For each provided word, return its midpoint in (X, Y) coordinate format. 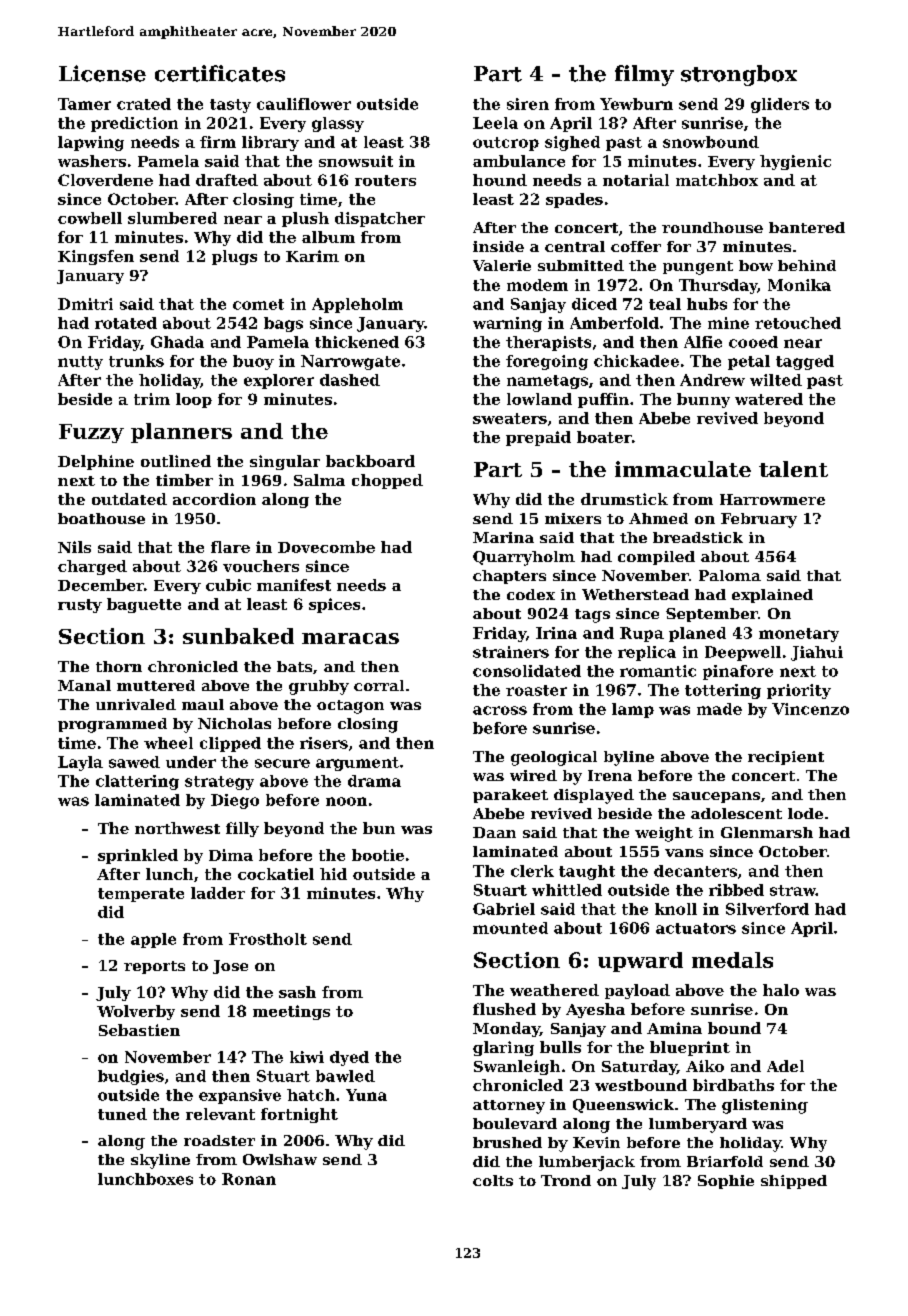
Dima (231, 855)
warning (507, 324)
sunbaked (238, 636)
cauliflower (304, 104)
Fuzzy (91, 433)
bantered (807, 227)
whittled (567, 890)
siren (528, 104)
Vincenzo (810, 709)
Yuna (366, 1095)
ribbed (736, 890)
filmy (644, 75)
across (500, 710)
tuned (122, 1114)
